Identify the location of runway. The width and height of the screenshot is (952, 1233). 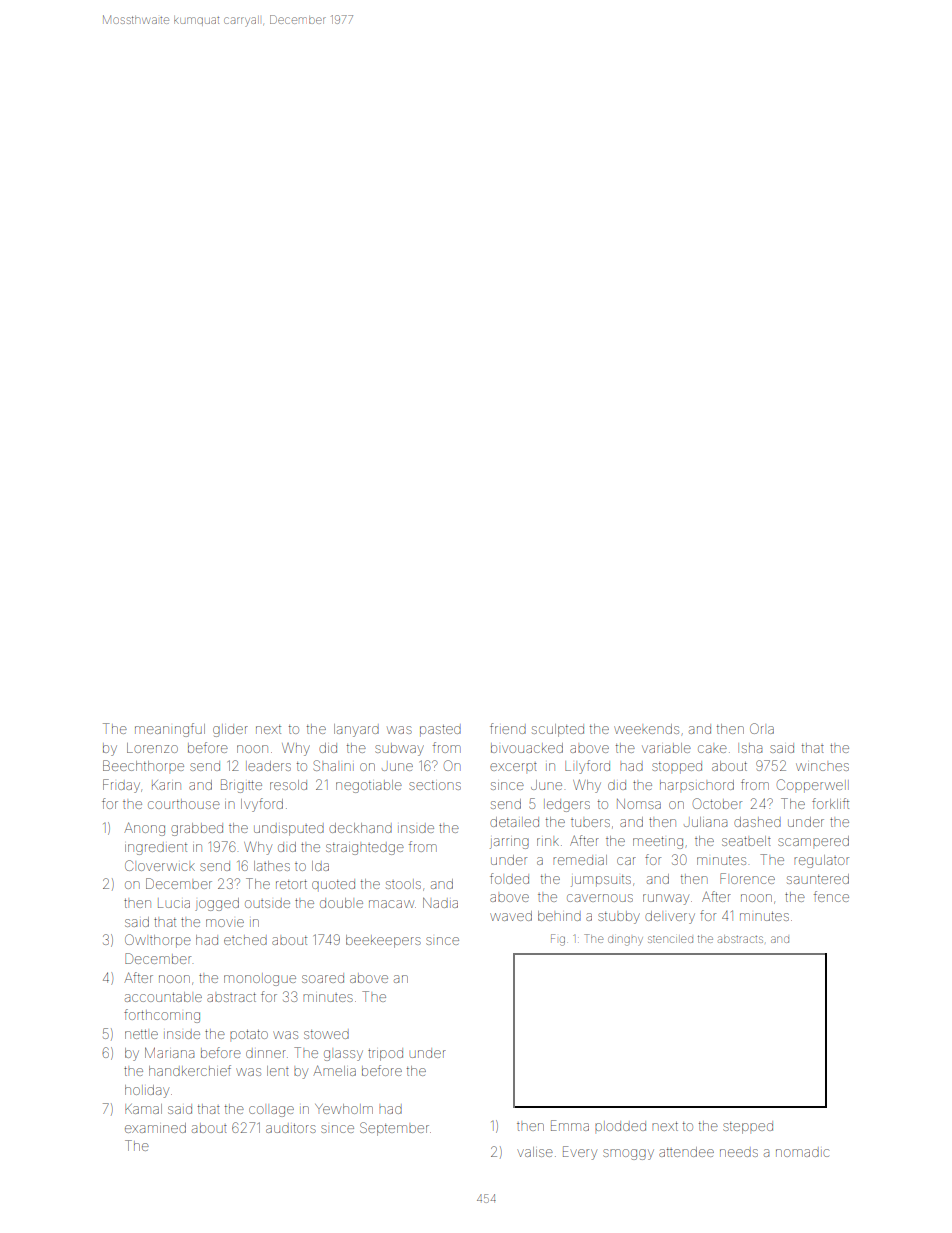
(666, 899).
